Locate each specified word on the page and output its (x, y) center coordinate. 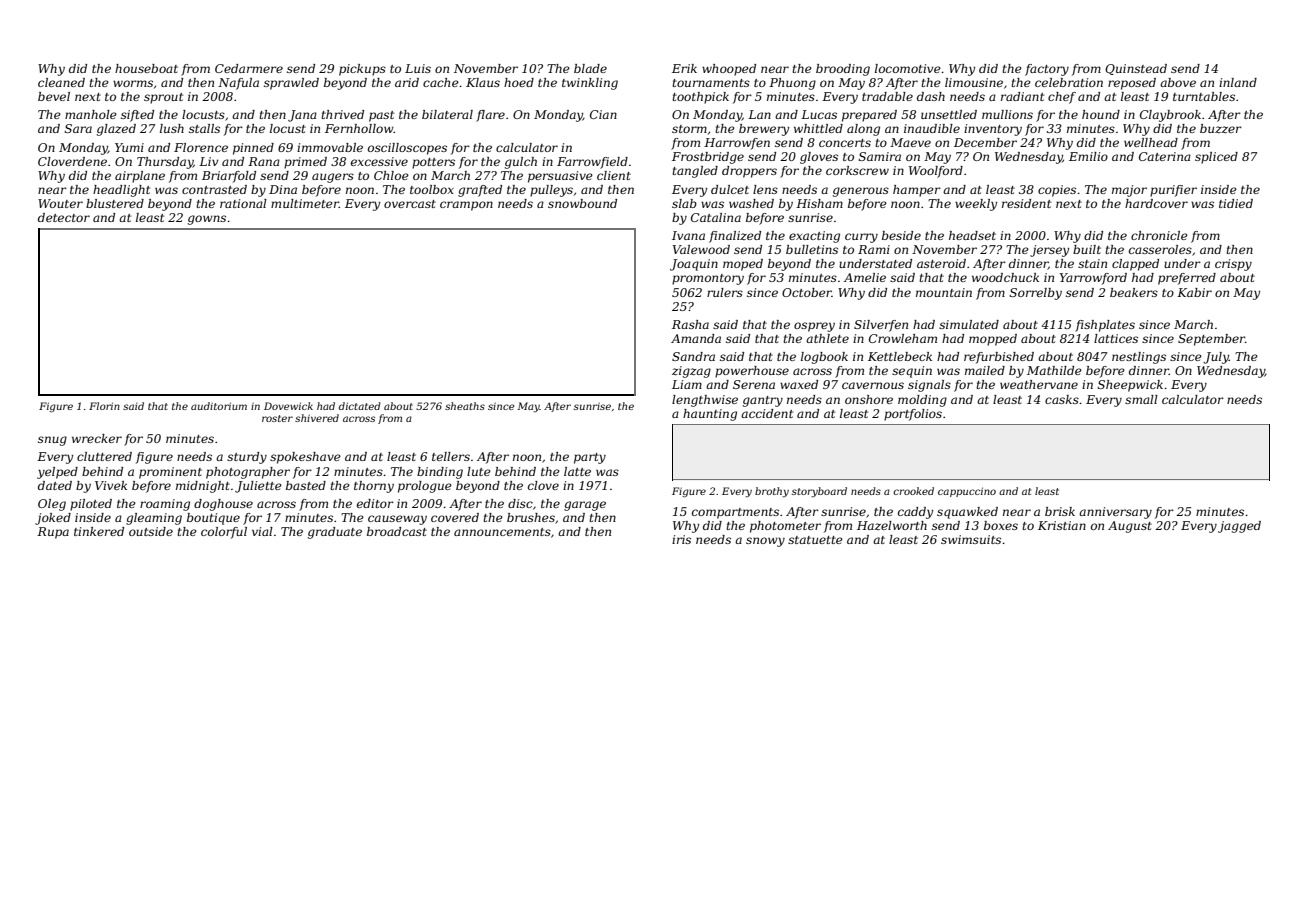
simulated (969, 324)
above (1178, 82)
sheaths (465, 406)
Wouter (60, 203)
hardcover (1156, 203)
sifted (137, 116)
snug (52, 441)
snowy (765, 542)
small (1141, 399)
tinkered (99, 531)
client (614, 175)
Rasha (690, 324)
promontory (708, 279)
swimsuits (971, 539)
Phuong (792, 84)
